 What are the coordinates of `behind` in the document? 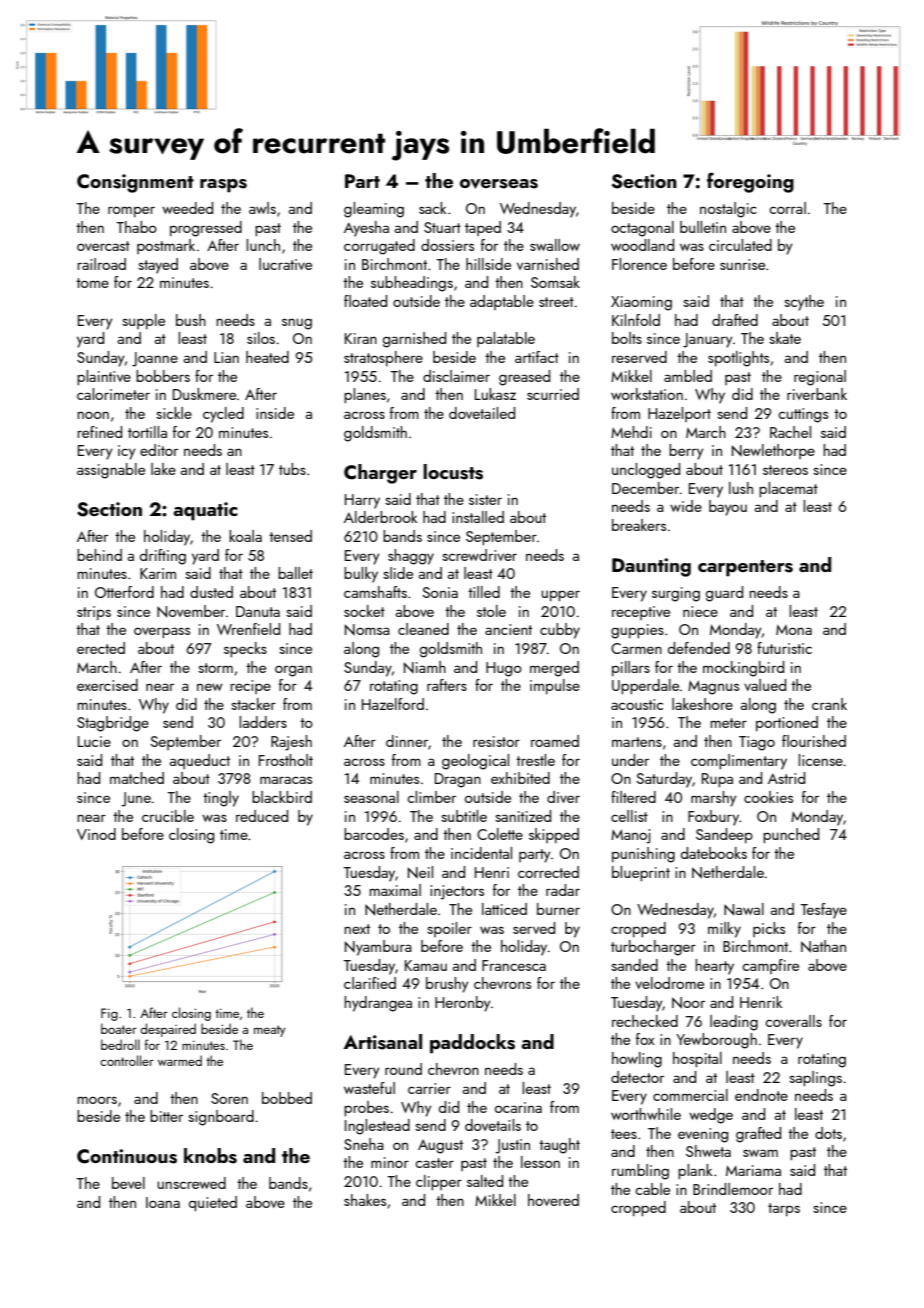 It's located at (99, 555).
